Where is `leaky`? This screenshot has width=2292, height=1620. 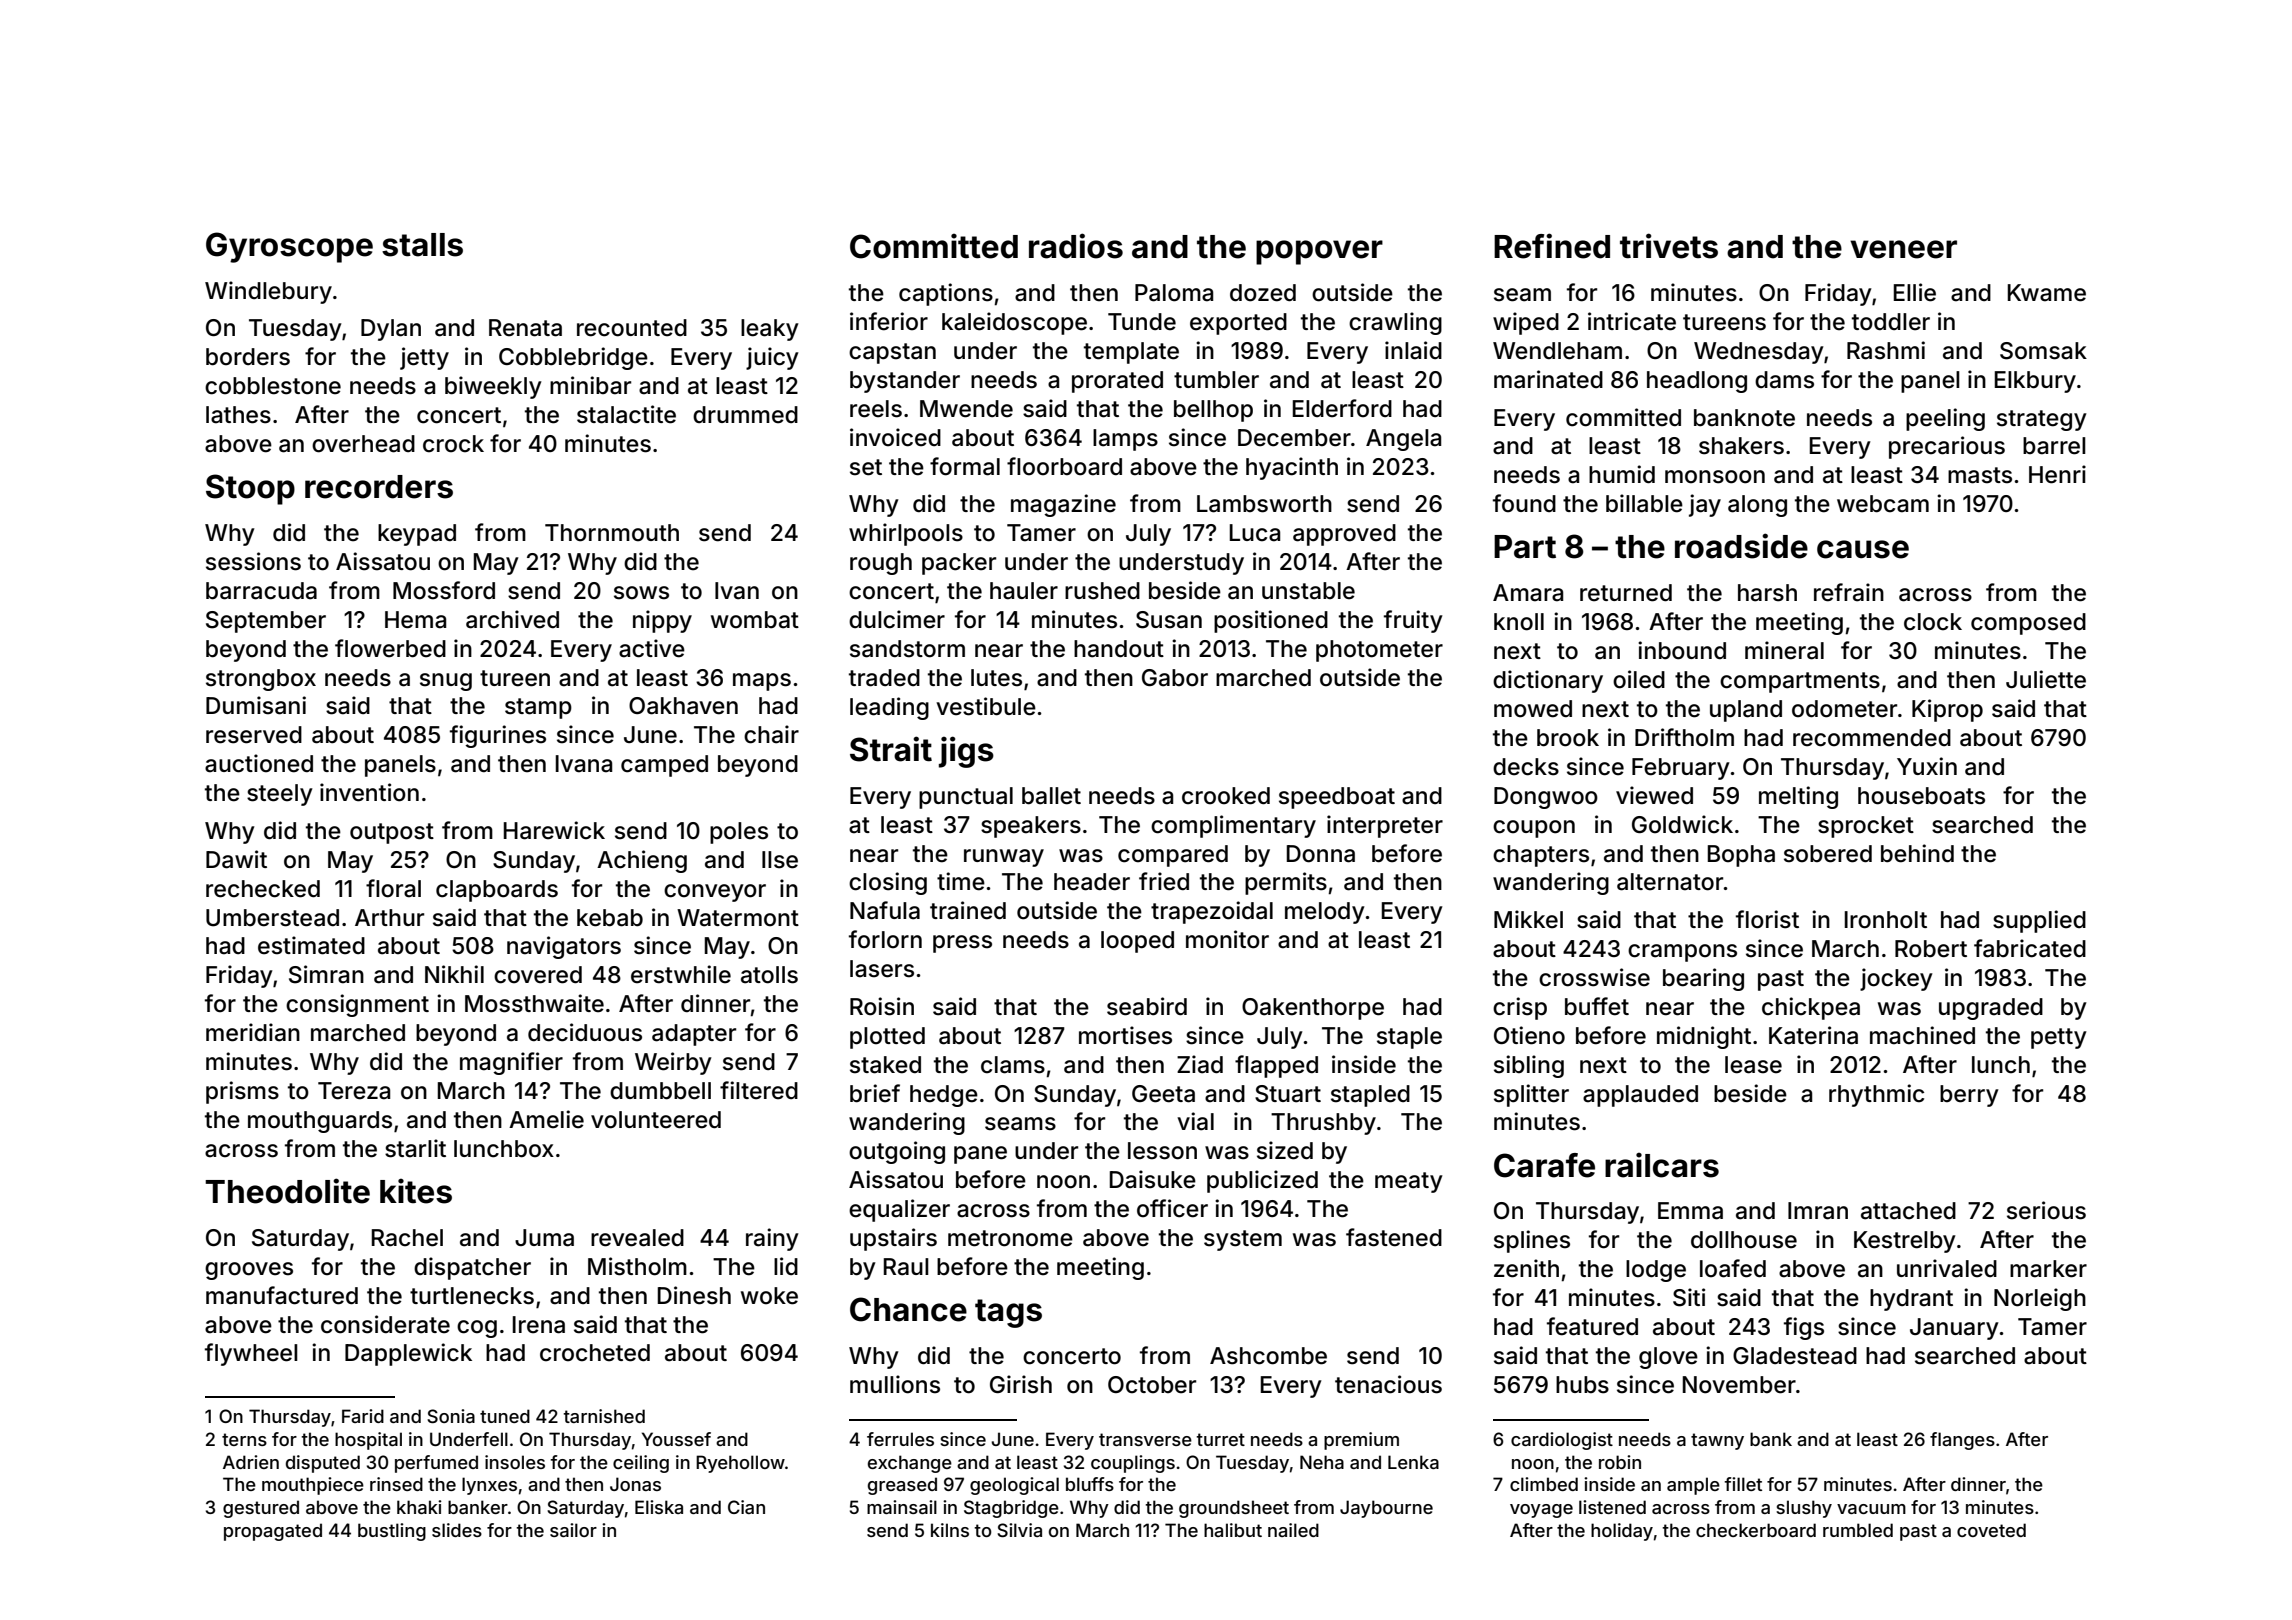 leaky is located at coordinates (770, 330).
